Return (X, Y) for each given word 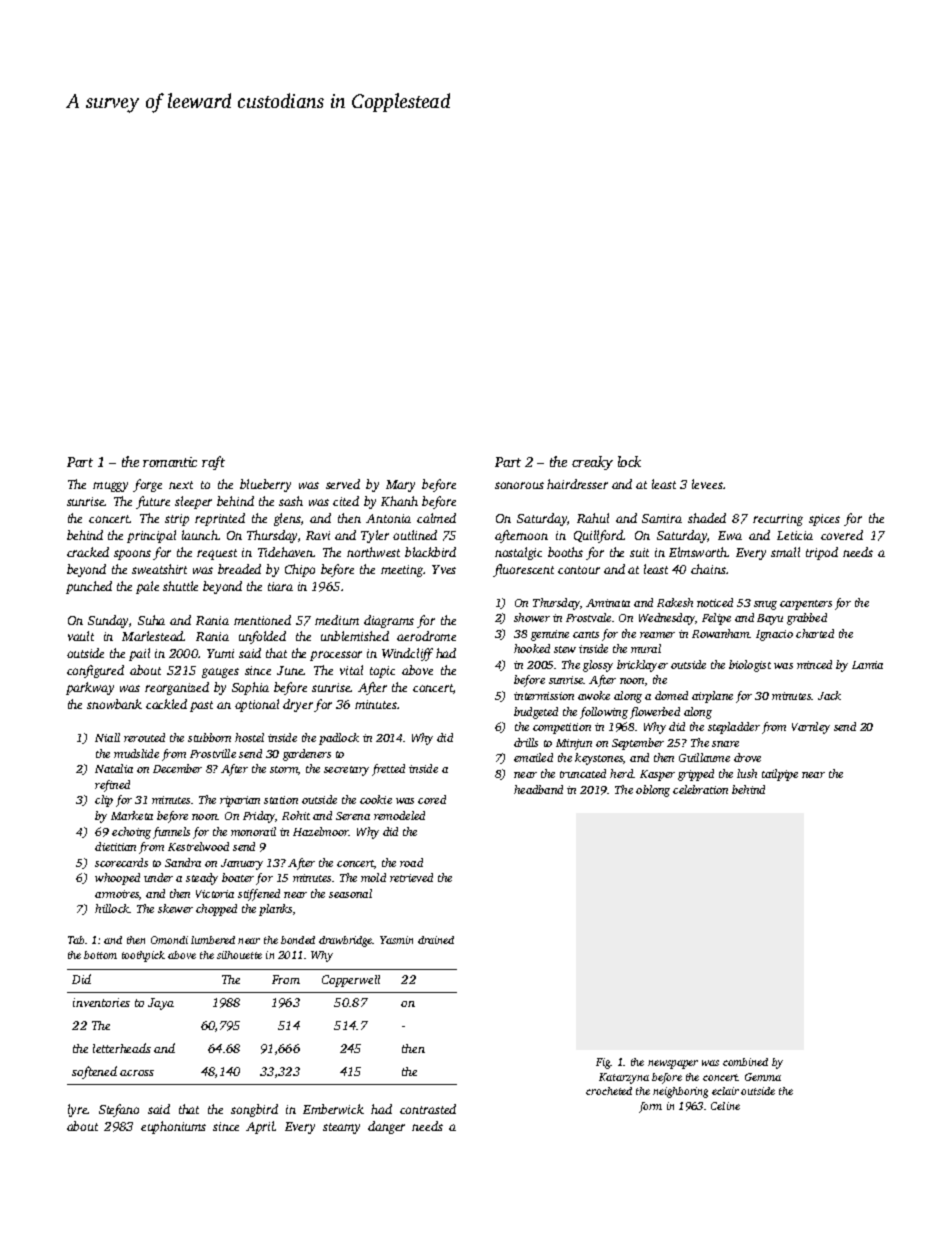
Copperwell (351, 981)
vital (351, 670)
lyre (78, 1110)
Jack (829, 695)
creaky (592, 463)
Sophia (250, 688)
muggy (110, 487)
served (343, 484)
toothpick (143, 956)
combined (745, 1062)
